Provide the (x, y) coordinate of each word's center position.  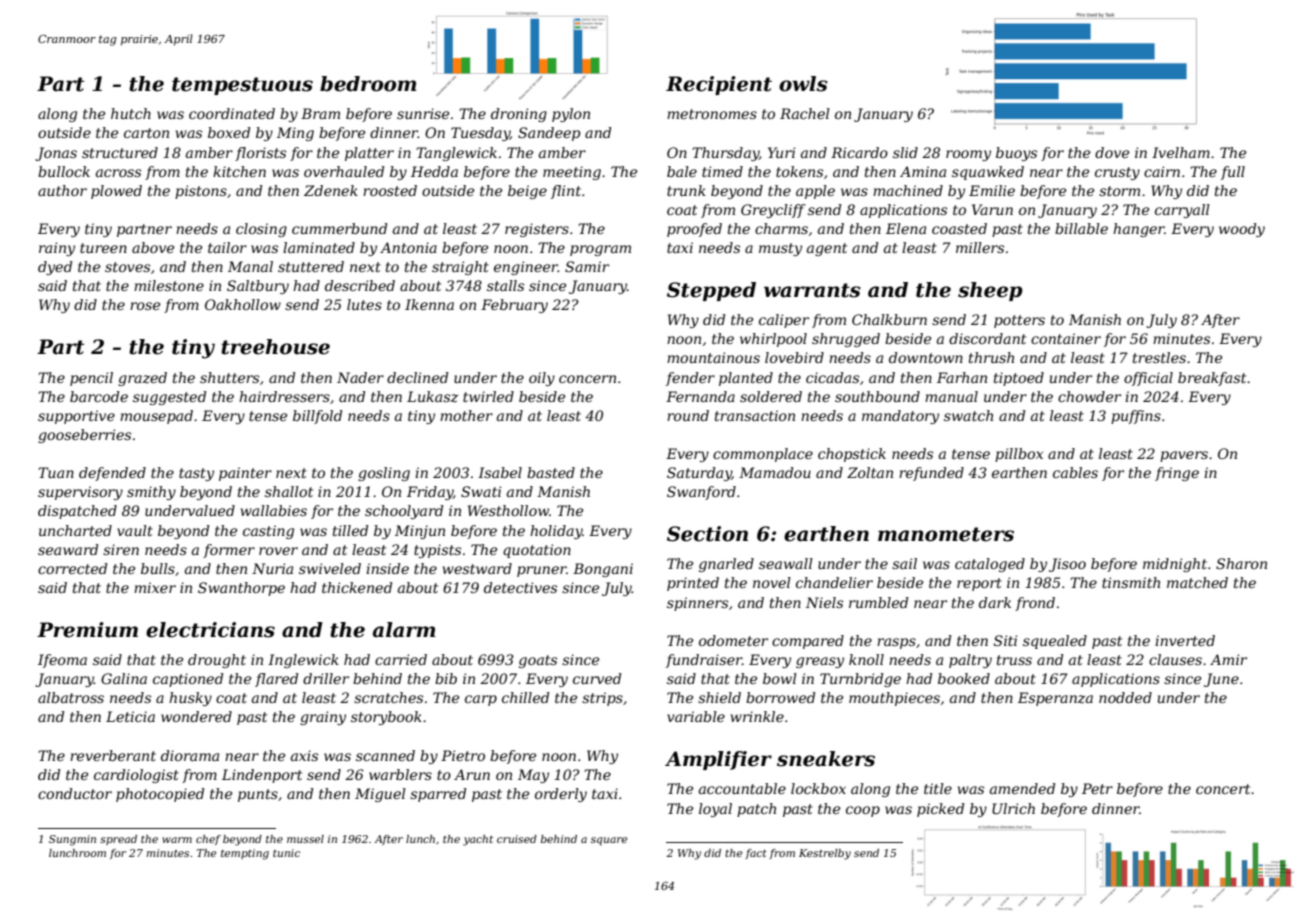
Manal (250, 266)
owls (803, 84)
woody (1242, 230)
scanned (385, 755)
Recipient (719, 85)
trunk (686, 190)
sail (904, 563)
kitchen (239, 171)
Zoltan (870, 472)
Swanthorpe (241, 589)
